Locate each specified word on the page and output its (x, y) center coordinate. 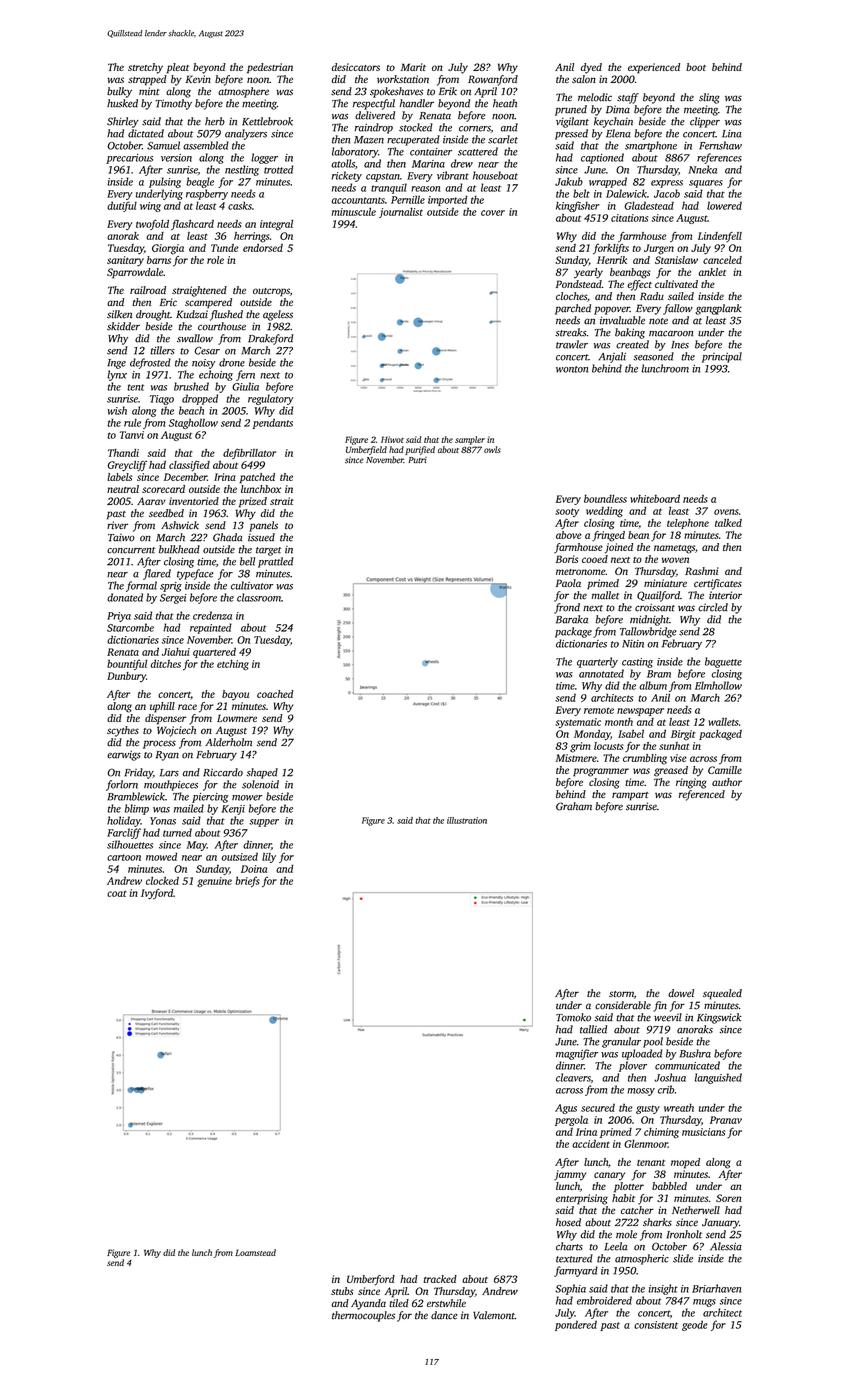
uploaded (642, 1054)
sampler (470, 440)
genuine (214, 882)
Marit (413, 67)
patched (257, 478)
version (176, 158)
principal (722, 357)
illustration (467, 820)
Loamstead (255, 1252)
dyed (591, 68)
